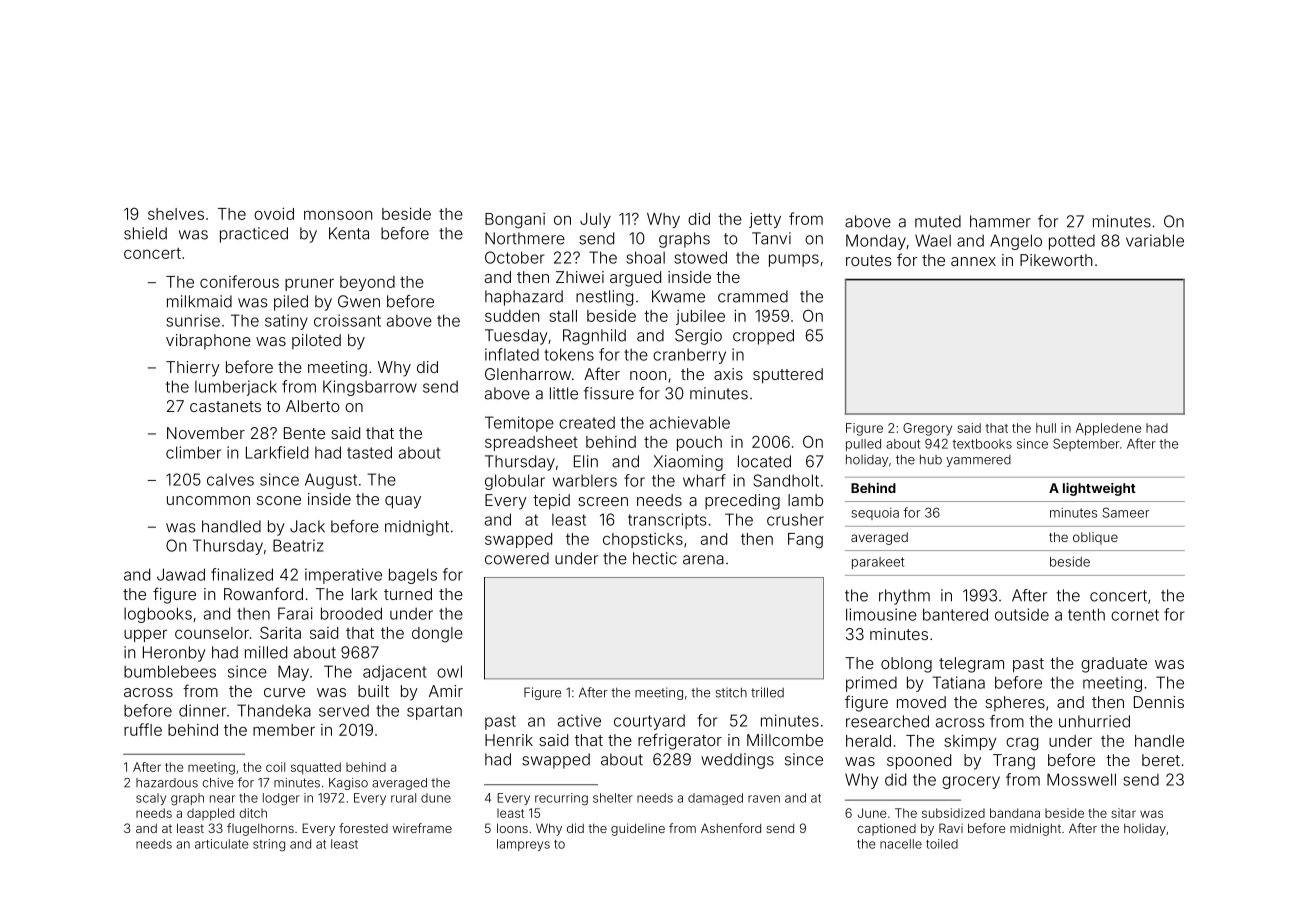  Describe the element at coordinates (1000, 221) in the screenshot. I see `hammer` at that location.
